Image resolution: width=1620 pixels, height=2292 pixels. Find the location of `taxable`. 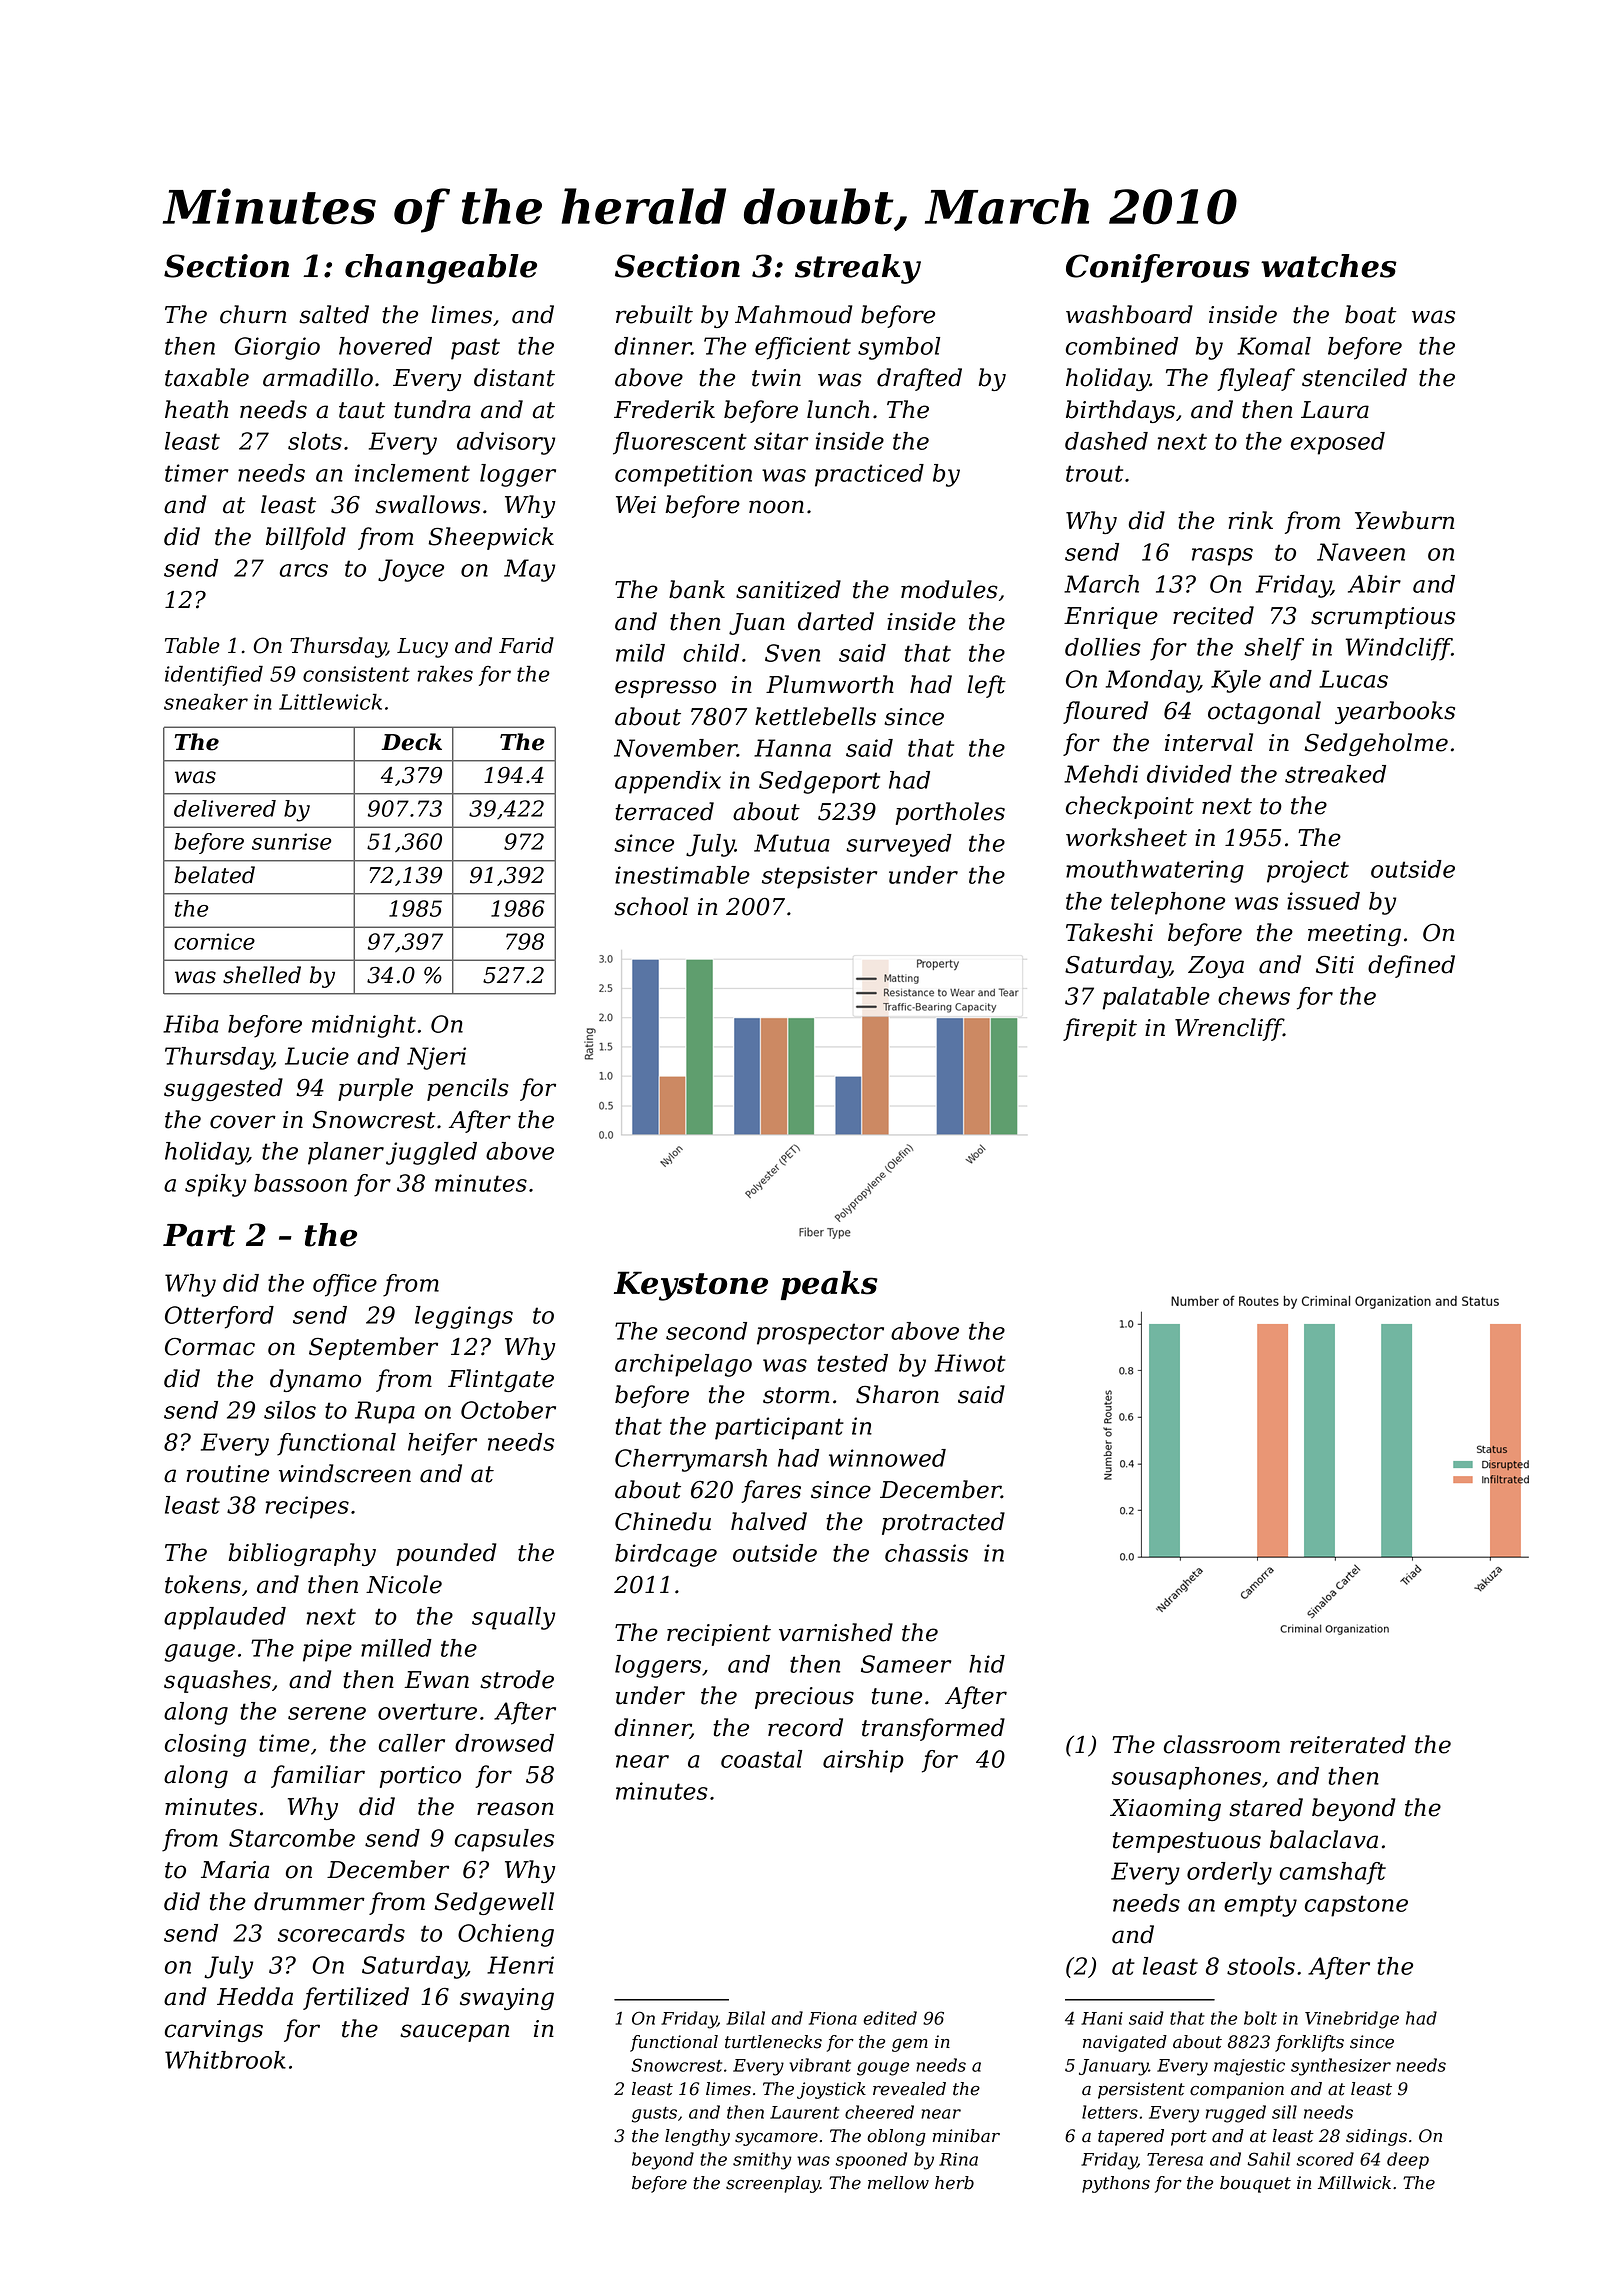

taxable is located at coordinates (207, 377).
